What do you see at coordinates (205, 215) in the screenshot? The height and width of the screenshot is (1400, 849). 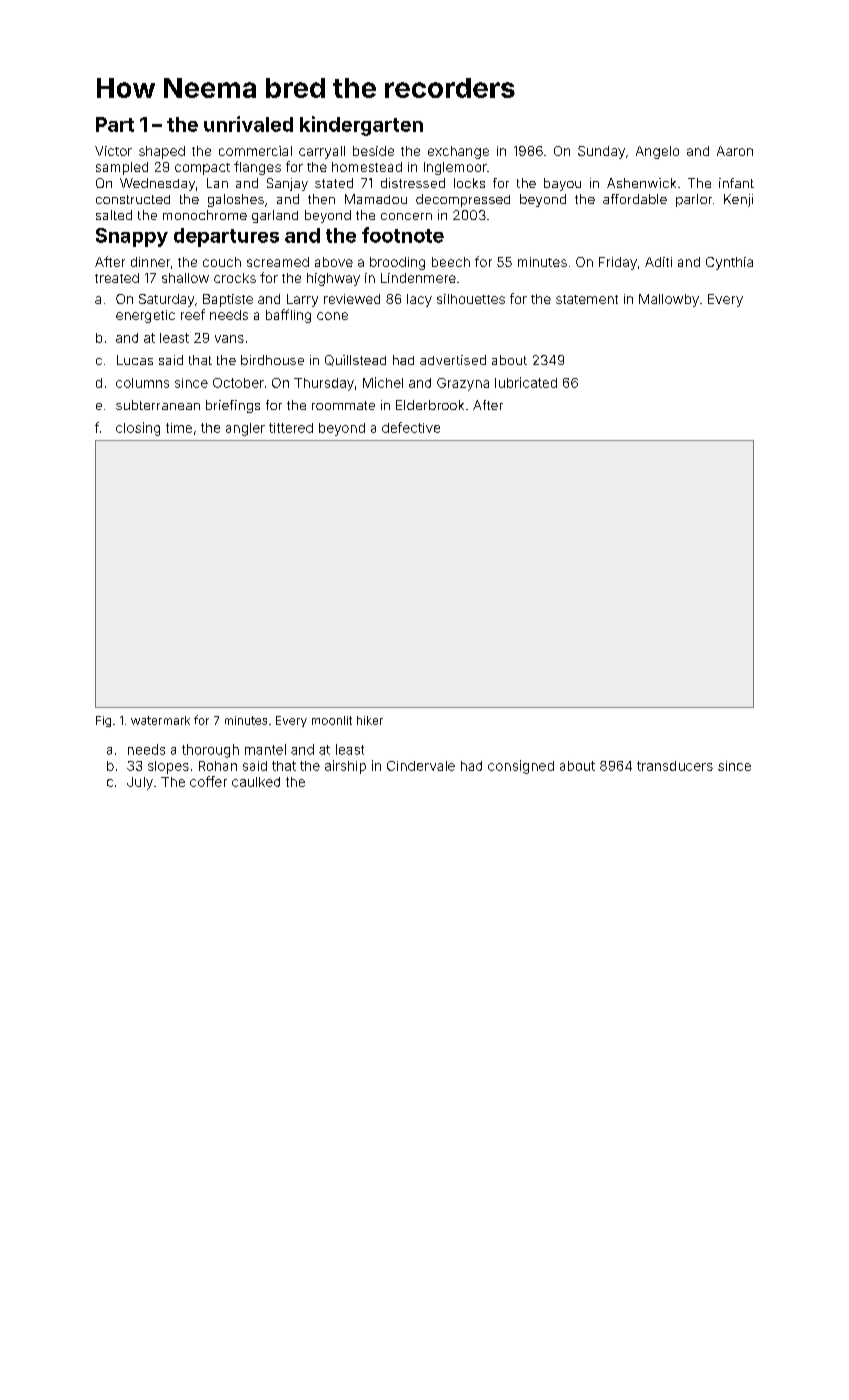 I see `monochrome` at bounding box center [205, 215].
